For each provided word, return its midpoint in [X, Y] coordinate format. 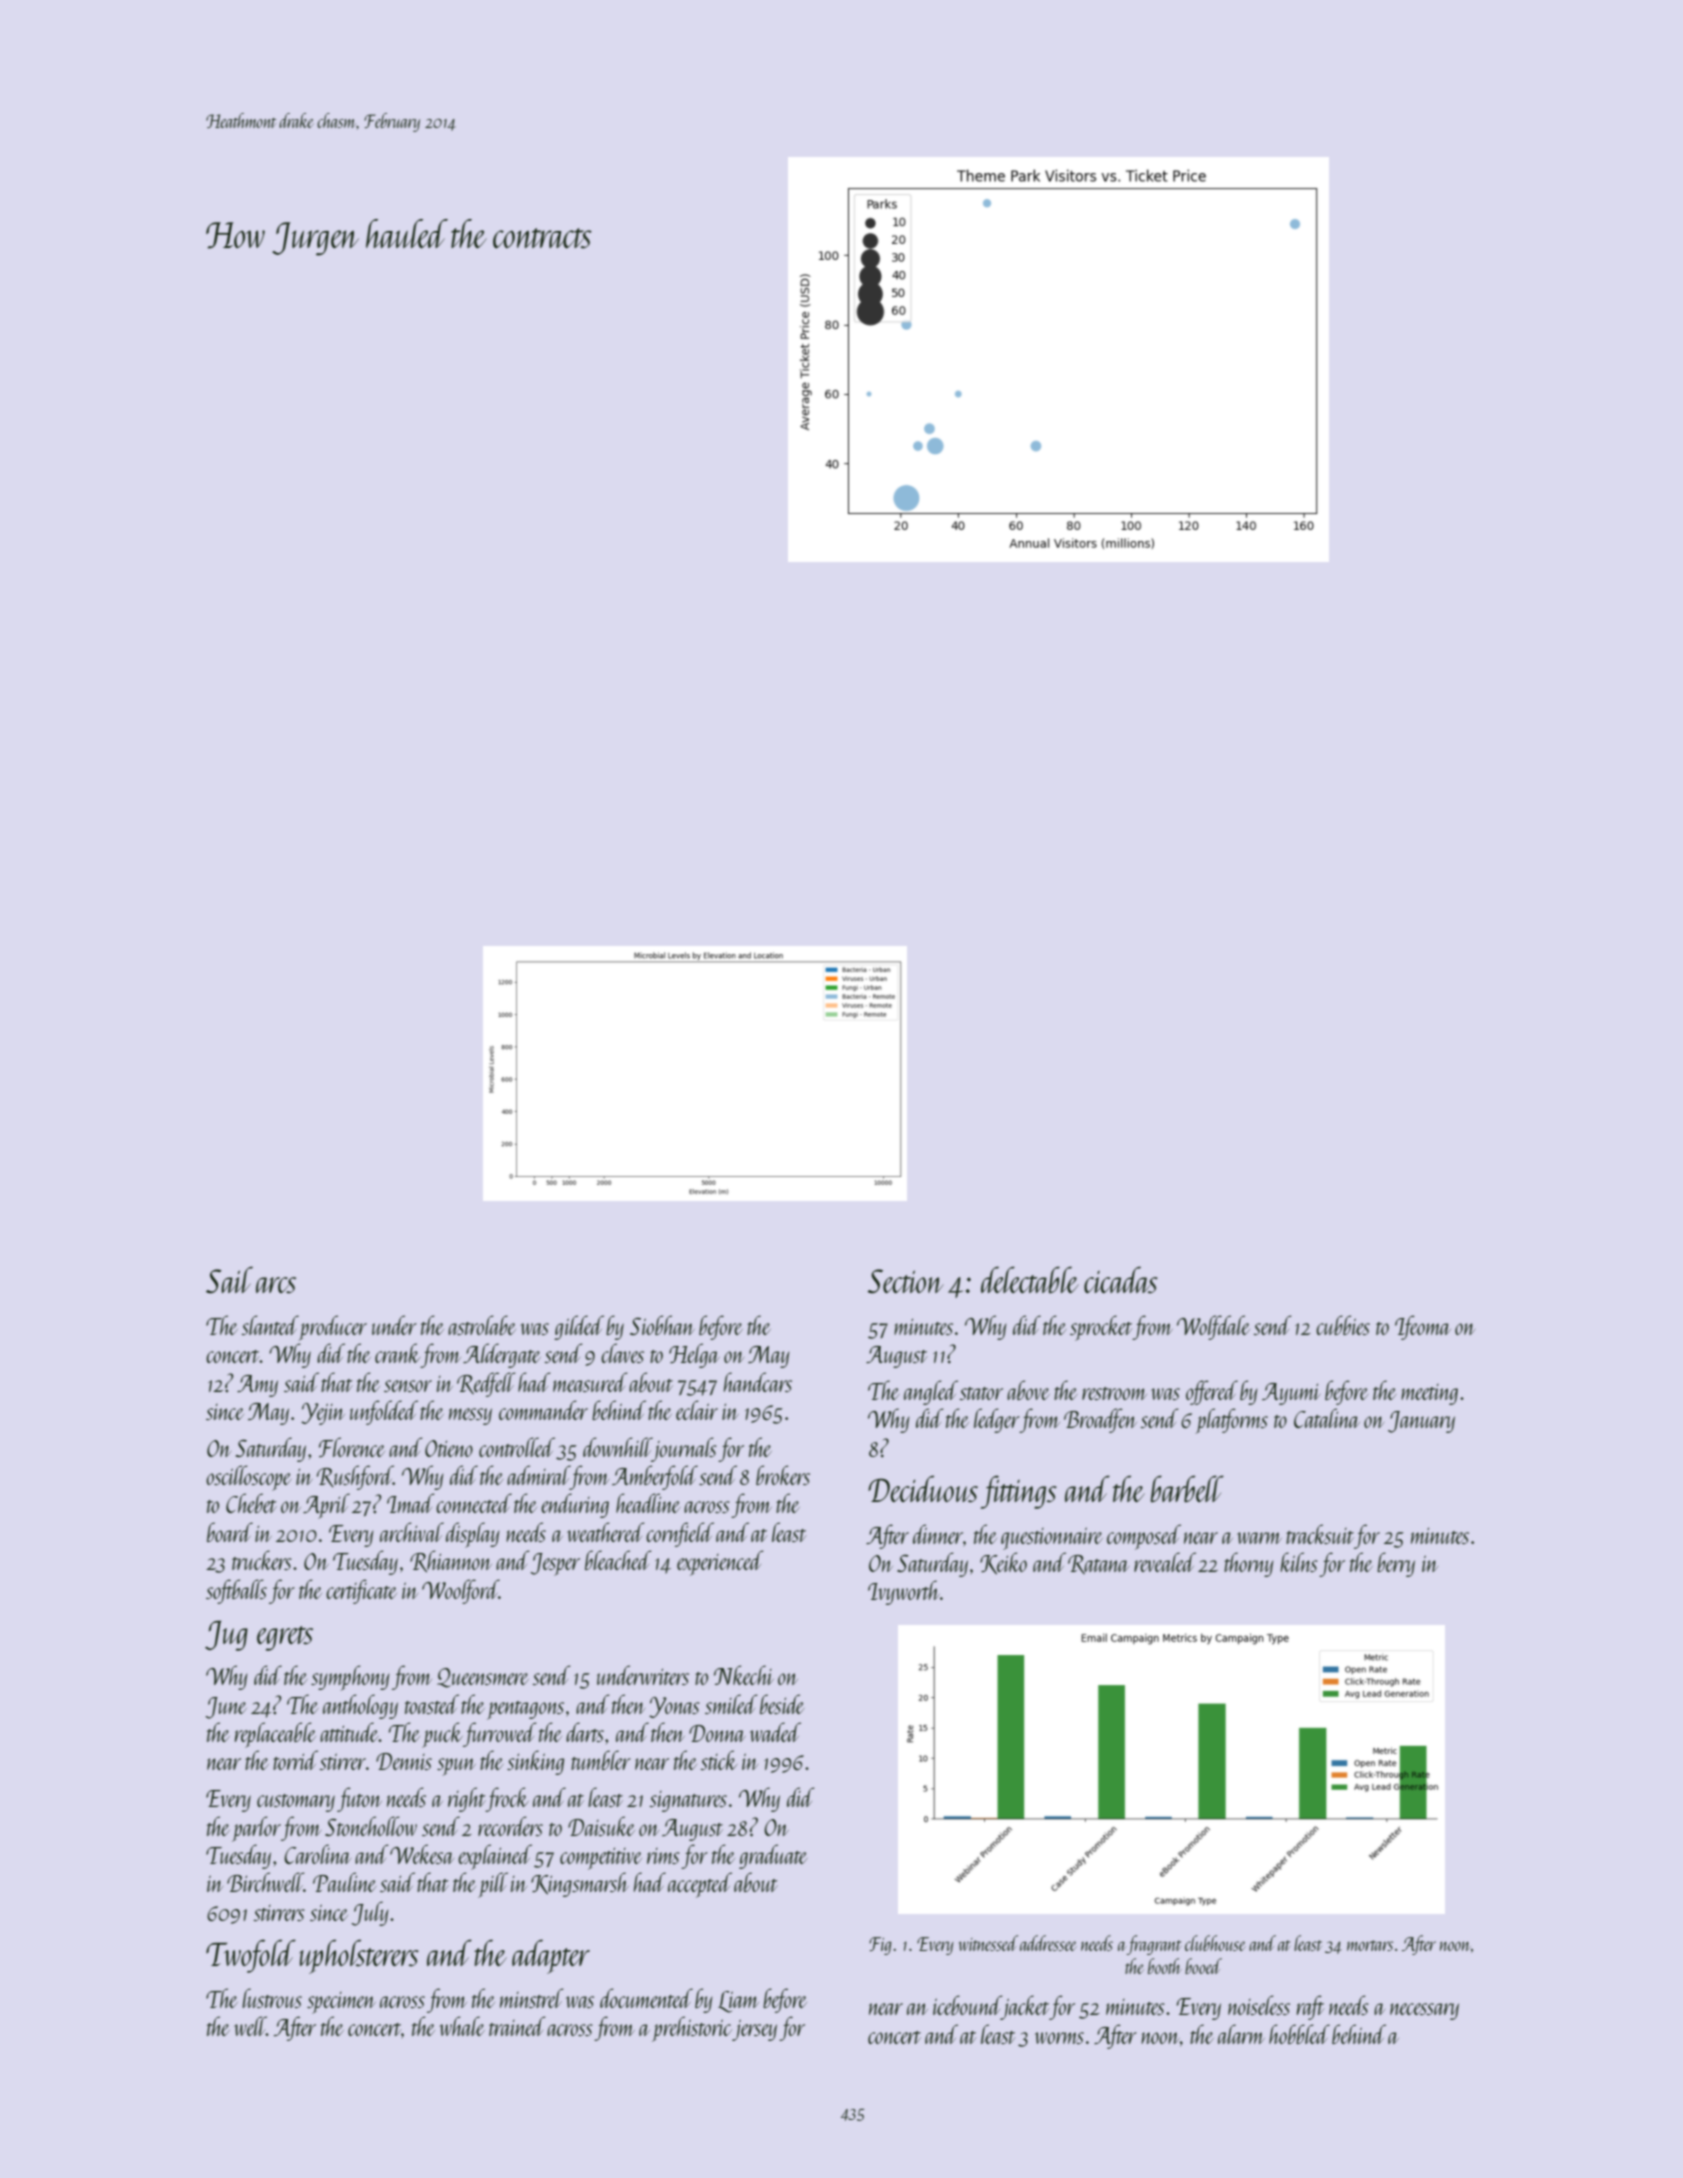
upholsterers [359, 1957]
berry [1396, 1564]
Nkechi [744, 1675]
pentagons [525, 1710]
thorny [1248, 1564]
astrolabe [482, 1325]
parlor [256, 1829]
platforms [1231, 1421]
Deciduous [923, 1489]
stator [981, 1393]
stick [718, 1760]
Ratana [1098, 1564]
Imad [410, 1503]
